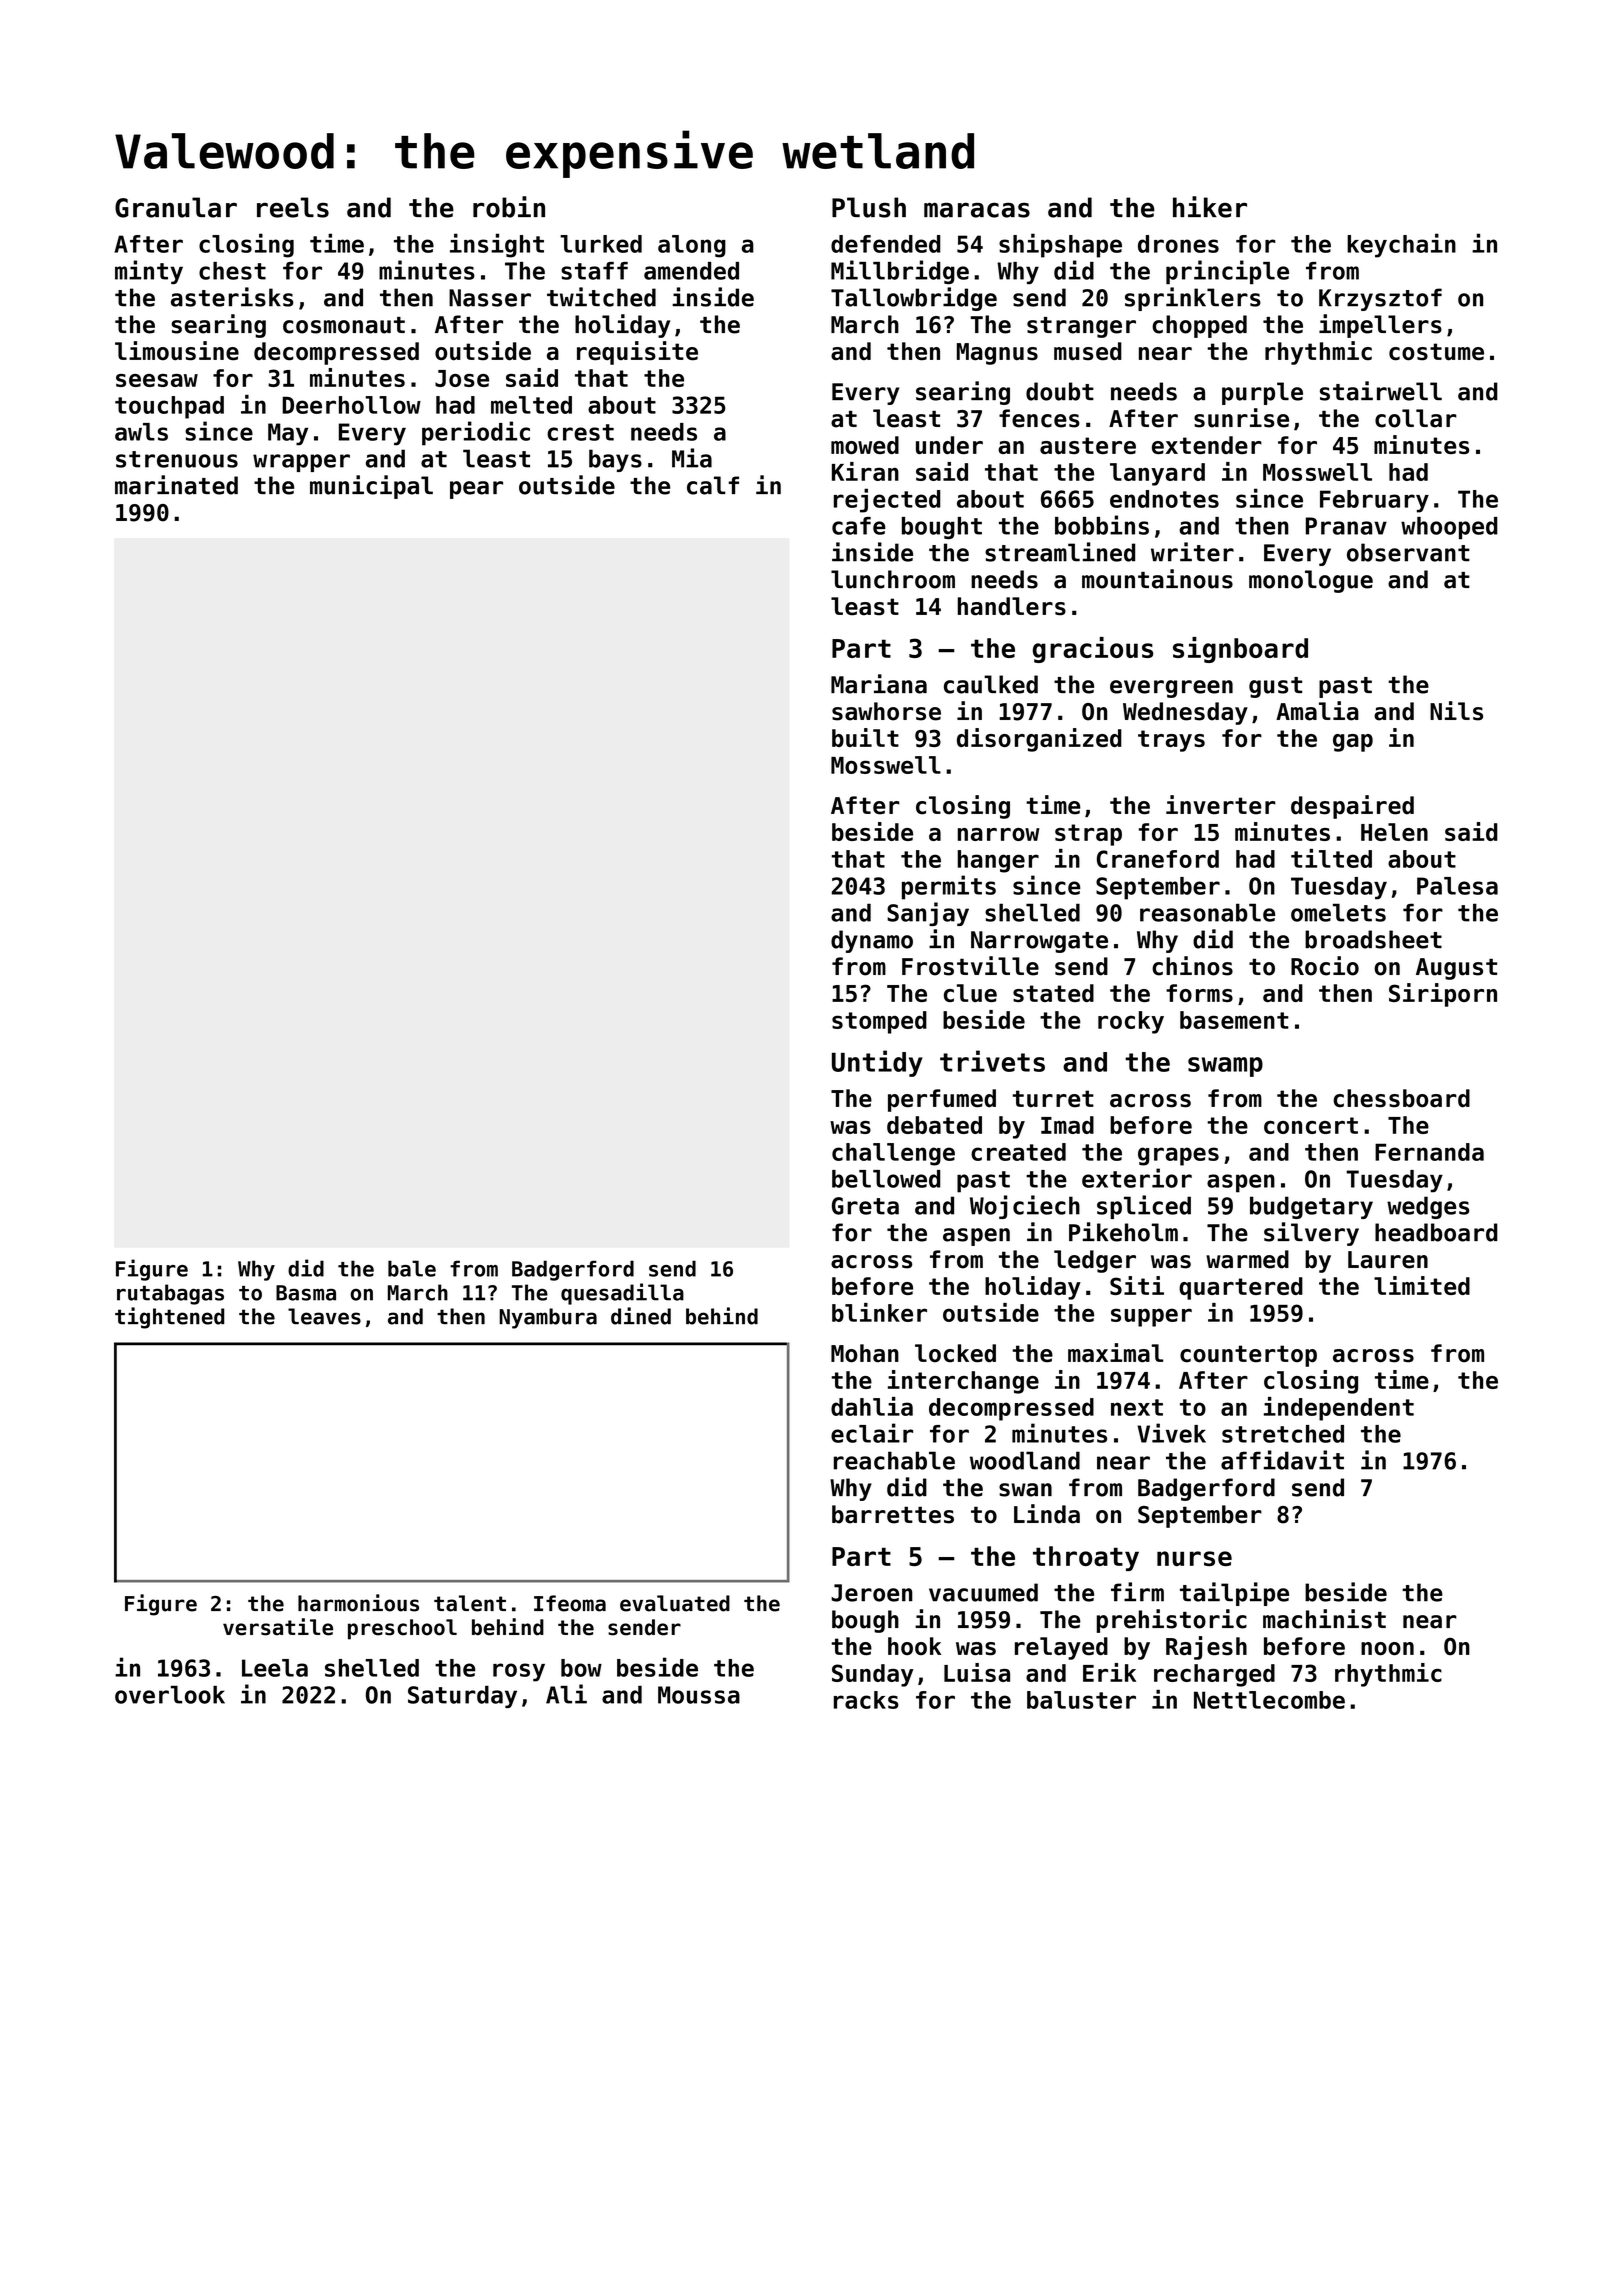 The height and width of the screenshot is (2292, 1620). Describe the element at coordinates (699, 1695) in the screenshot. I see `Moussa` at that location.
